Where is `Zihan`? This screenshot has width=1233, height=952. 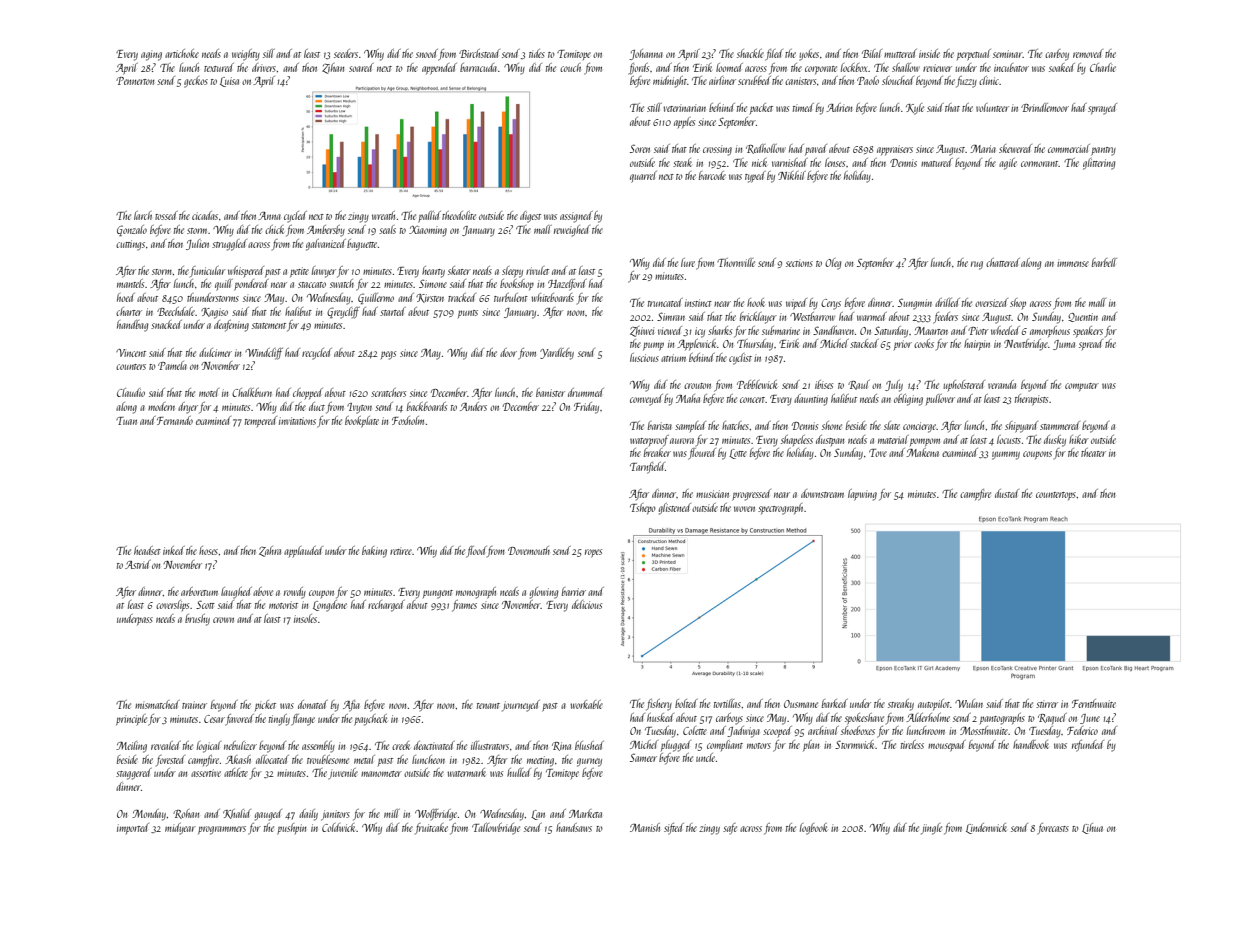
Zihan is located at coordinates (333, 68).
